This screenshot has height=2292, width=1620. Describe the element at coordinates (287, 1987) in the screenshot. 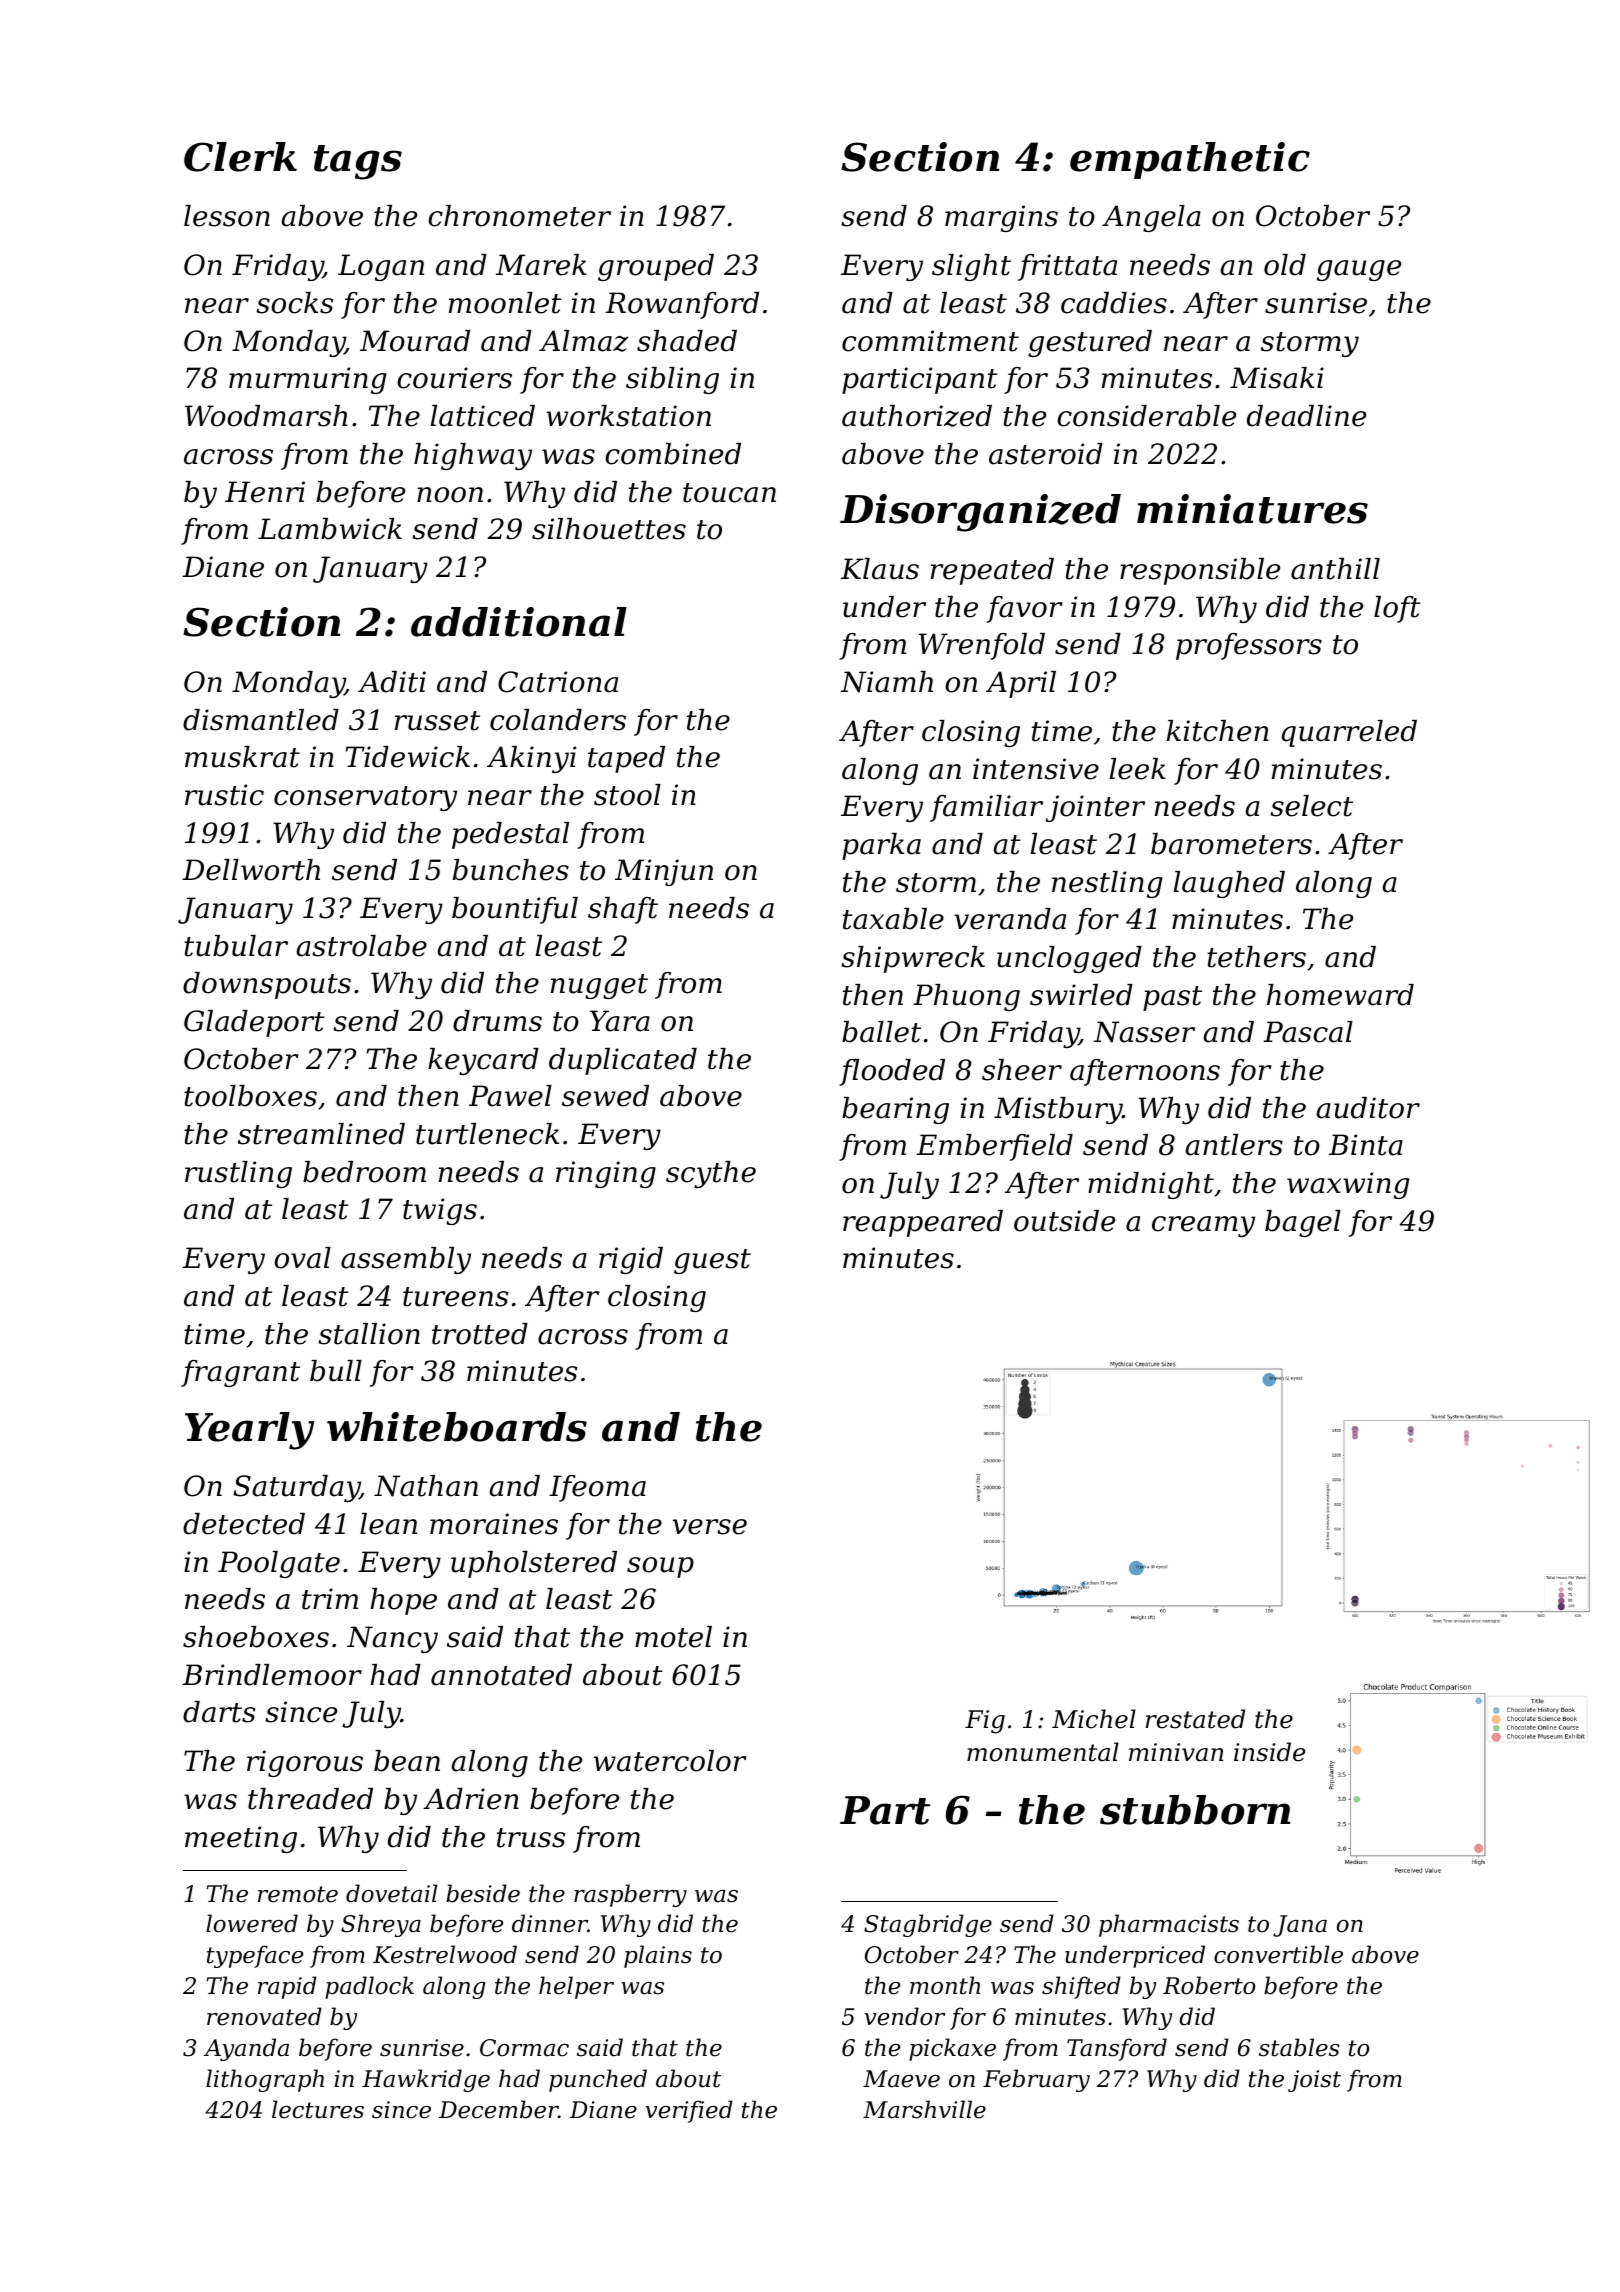

I see `rapid` at that location.
